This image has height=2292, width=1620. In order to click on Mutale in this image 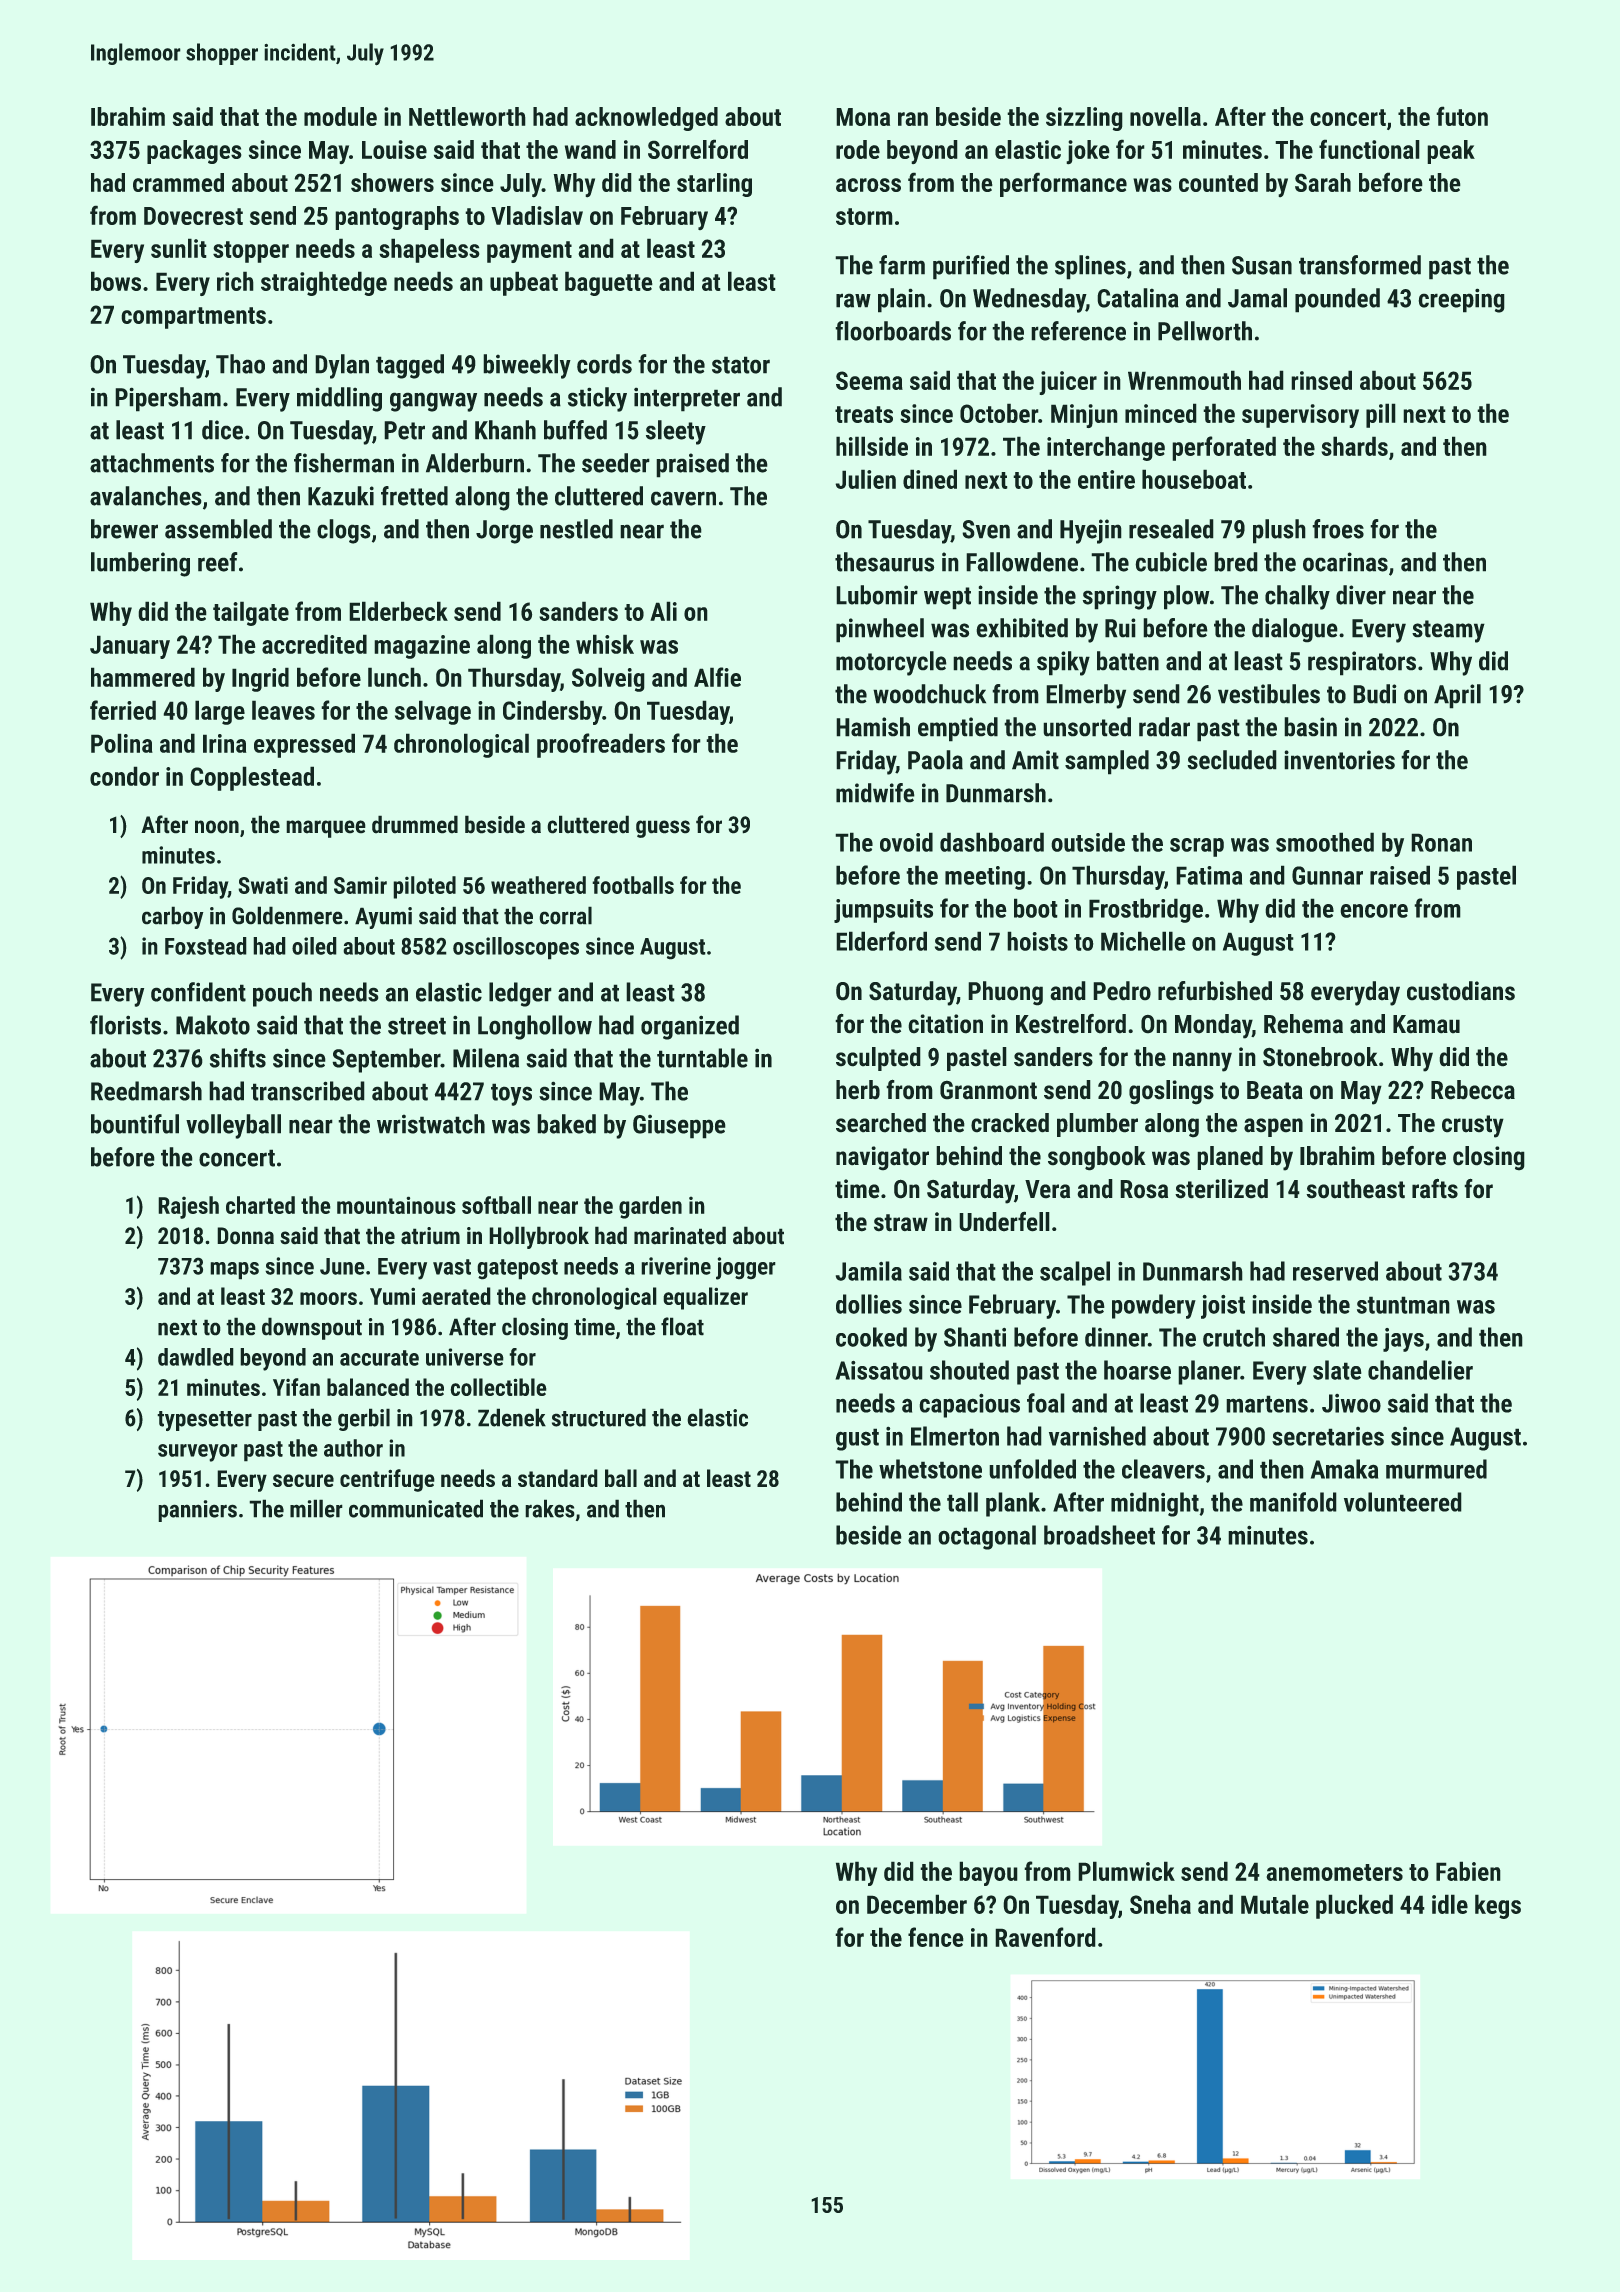, I will do `click(1275, 1904)`.
